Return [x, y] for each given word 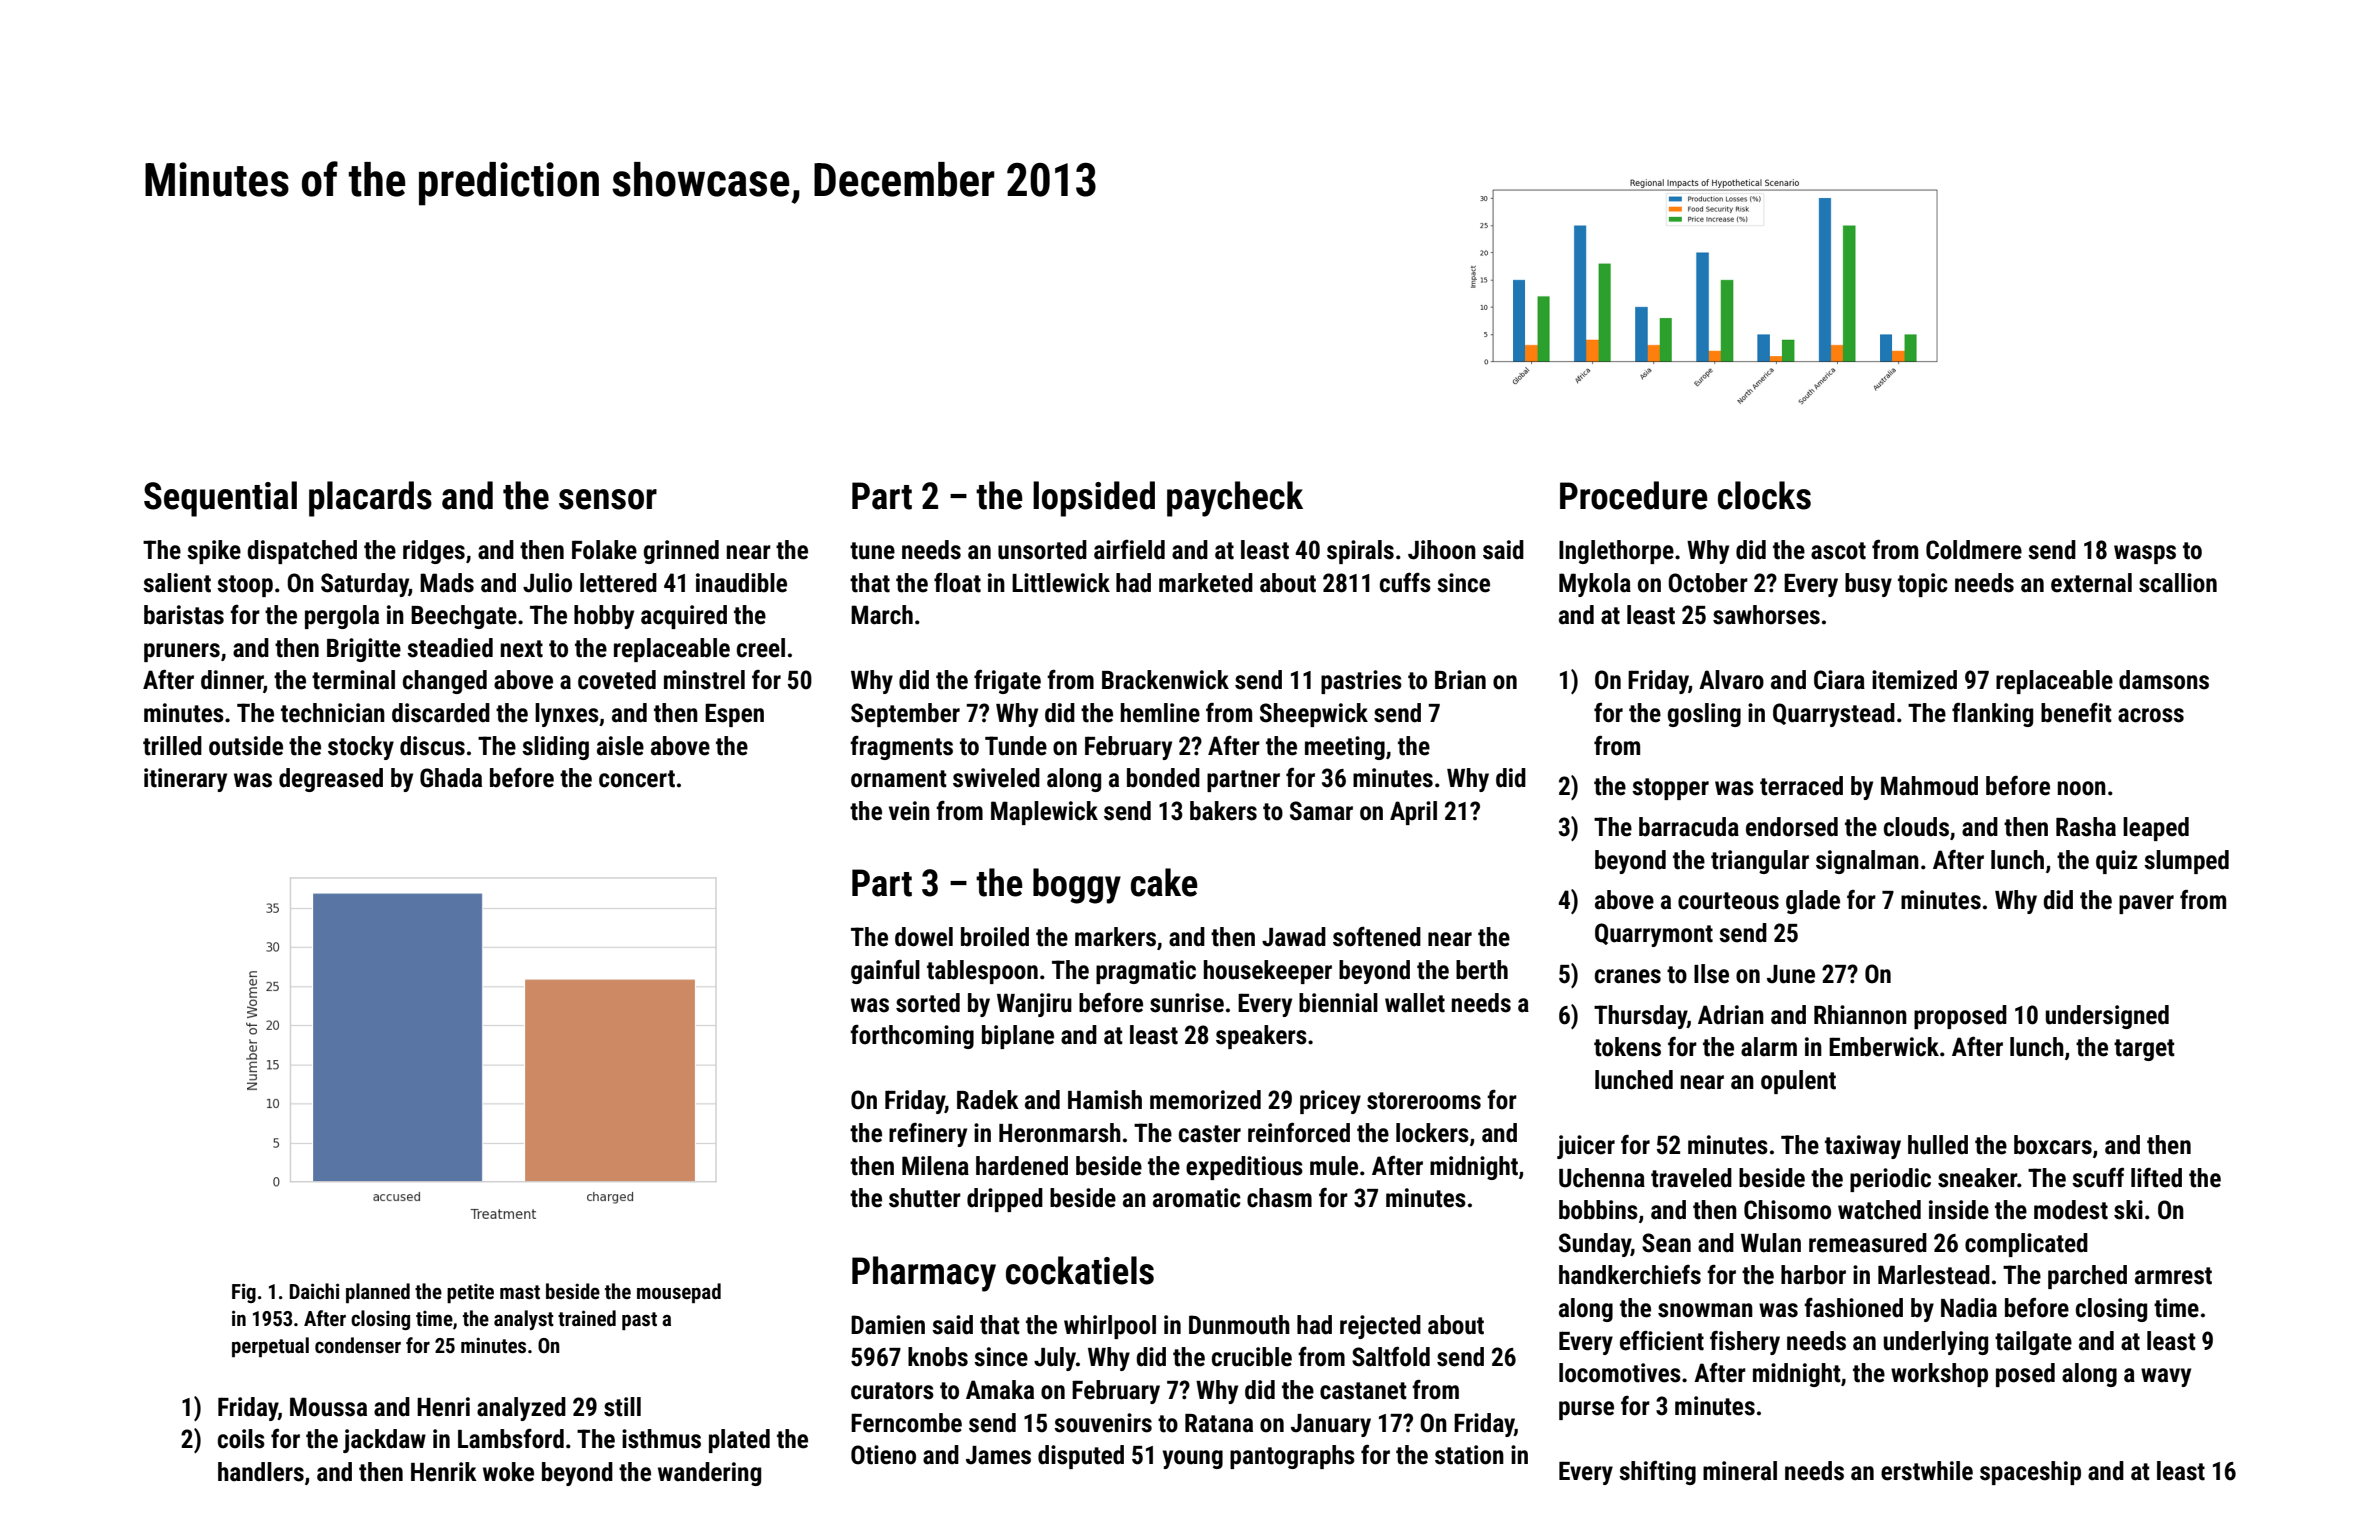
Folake [604, 550]
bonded [1163, 778]
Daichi [314, 1291]
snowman [1705, 1310]
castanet [1363, 1391]
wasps [2145, 554]
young [1192, 1459]
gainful [885, 972]
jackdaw [384, 1441]
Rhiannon [1860, 1015]
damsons [2164, 680]
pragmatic [1146, 972]
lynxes [567, 715]
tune [872, 551]
